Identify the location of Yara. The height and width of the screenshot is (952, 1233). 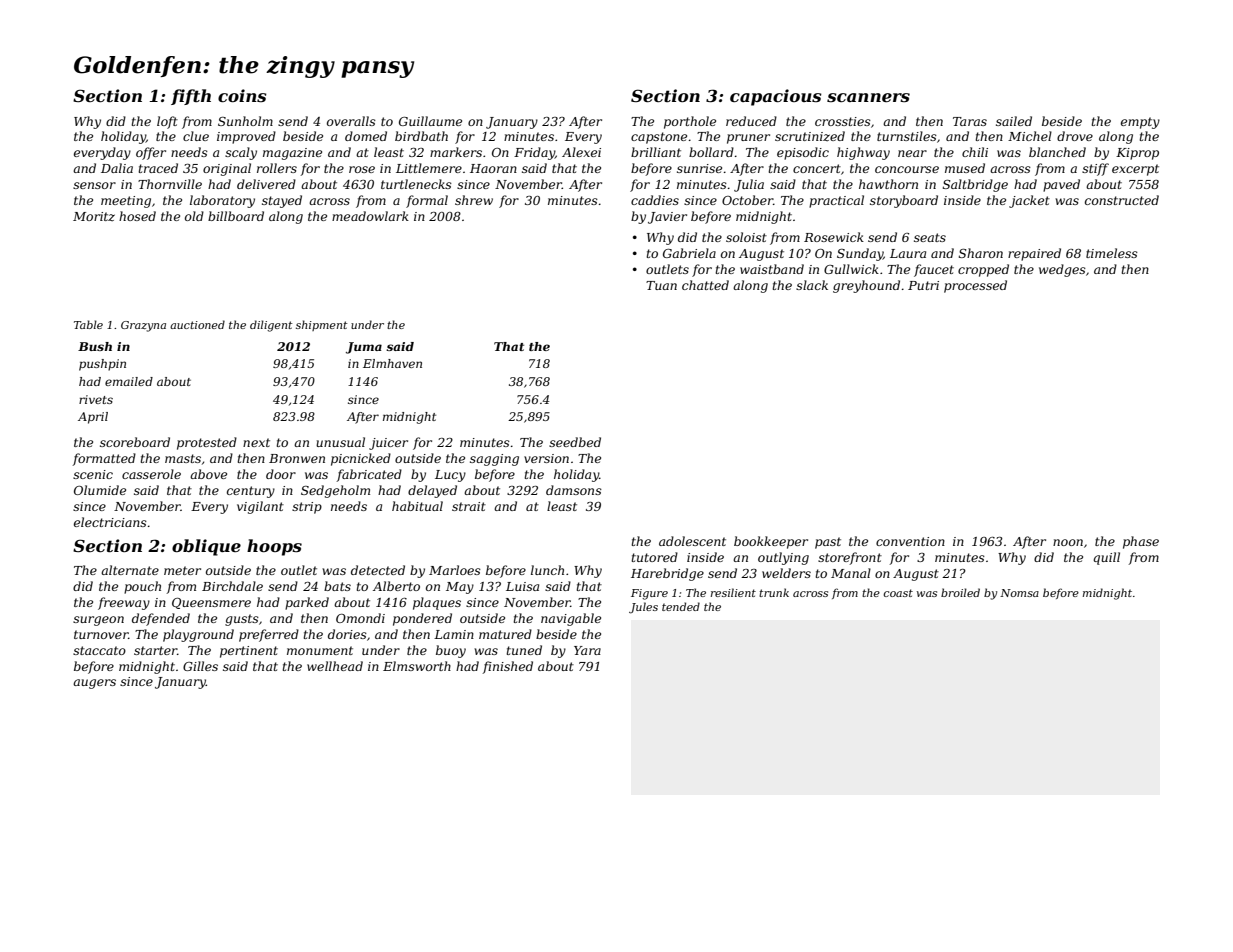
(587, 650).
